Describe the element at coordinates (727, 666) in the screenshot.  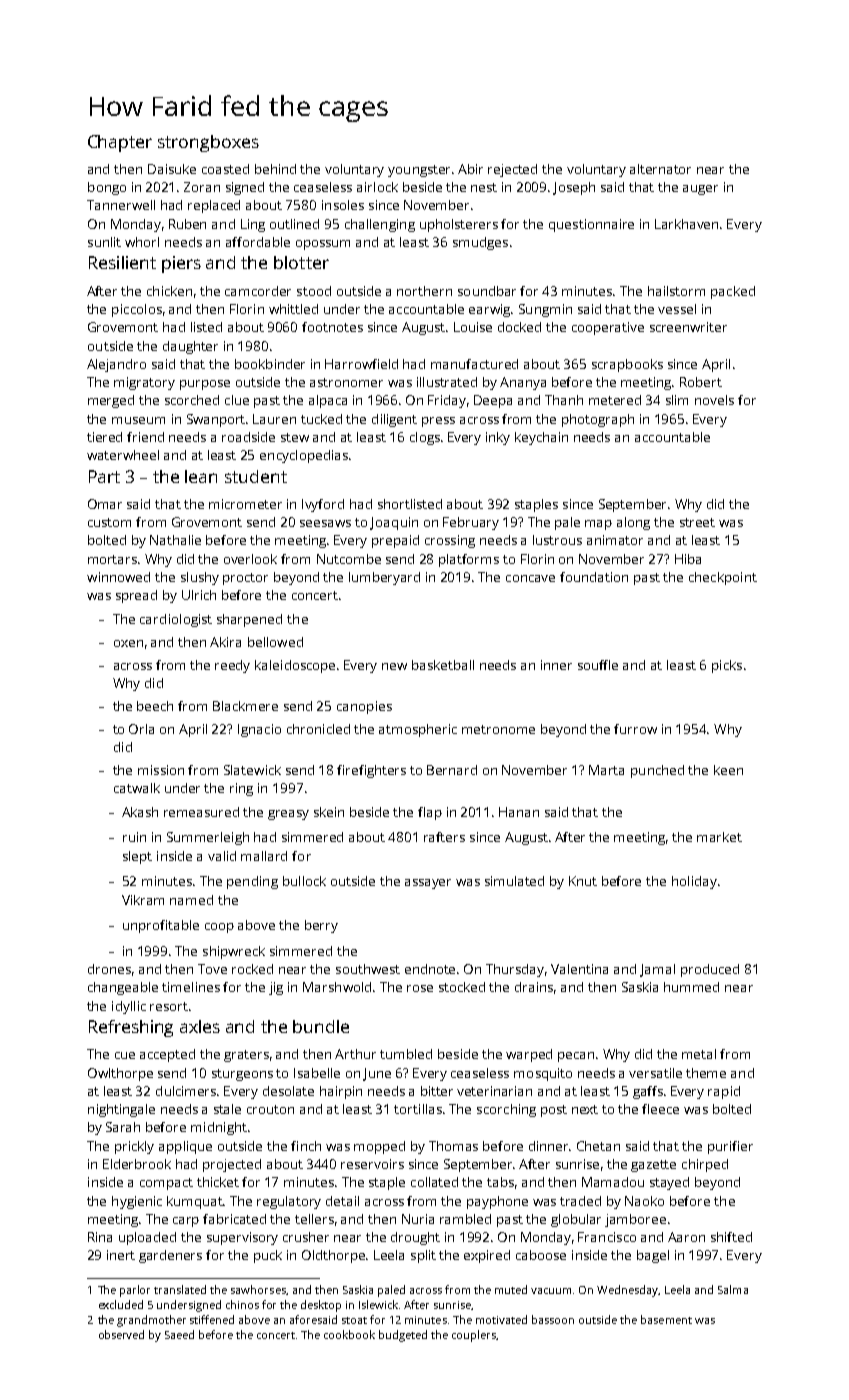
I see `picks` at that location.
